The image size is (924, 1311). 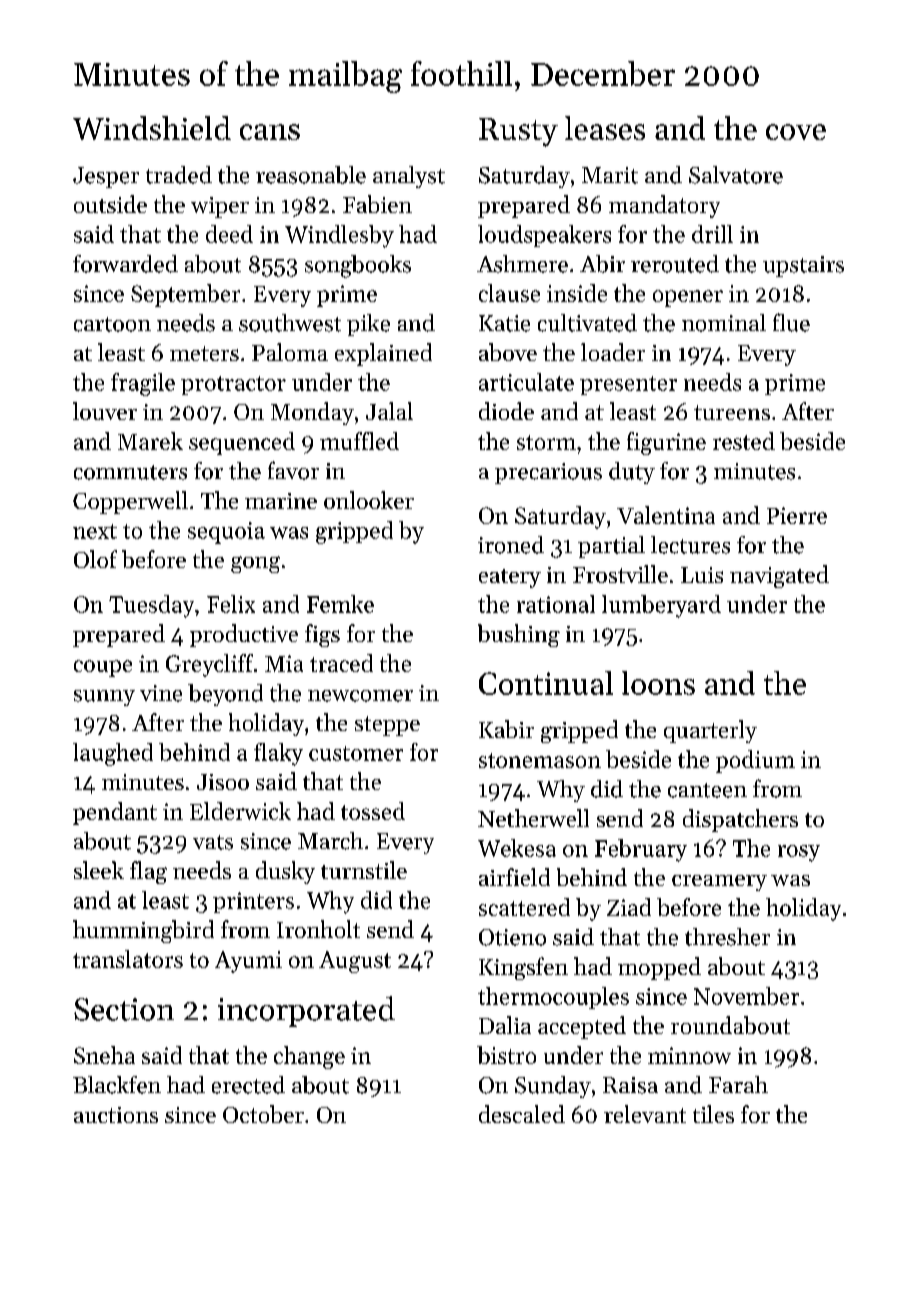 What do you see at coordinates (689, 1055) in the image?
I see `minnow` at bounding box center [689, 1055].
